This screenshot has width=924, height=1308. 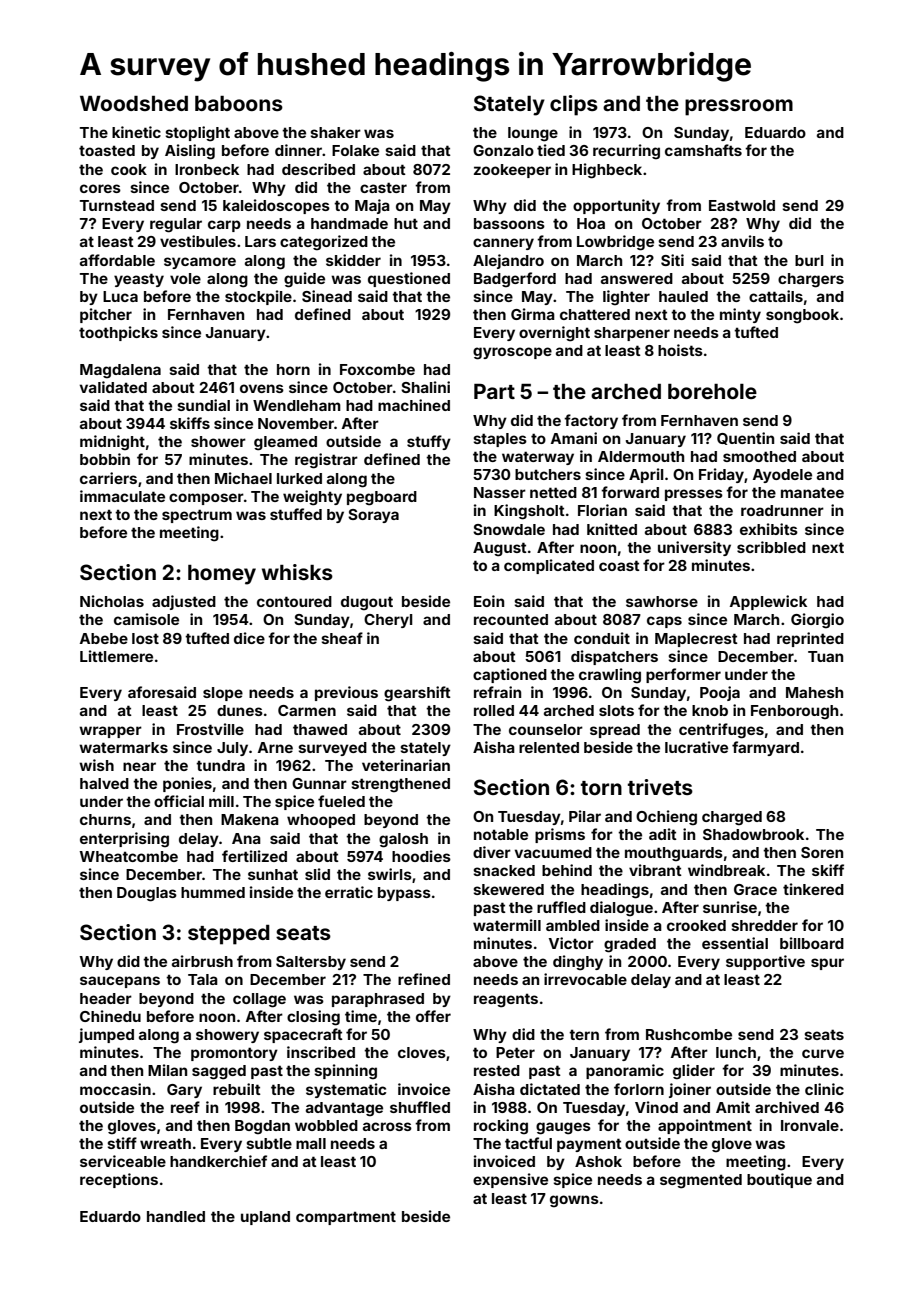 What do you see at coordinates (492, 852) in the screenshot?
I see `diver` at bounding box center [492, 852].
